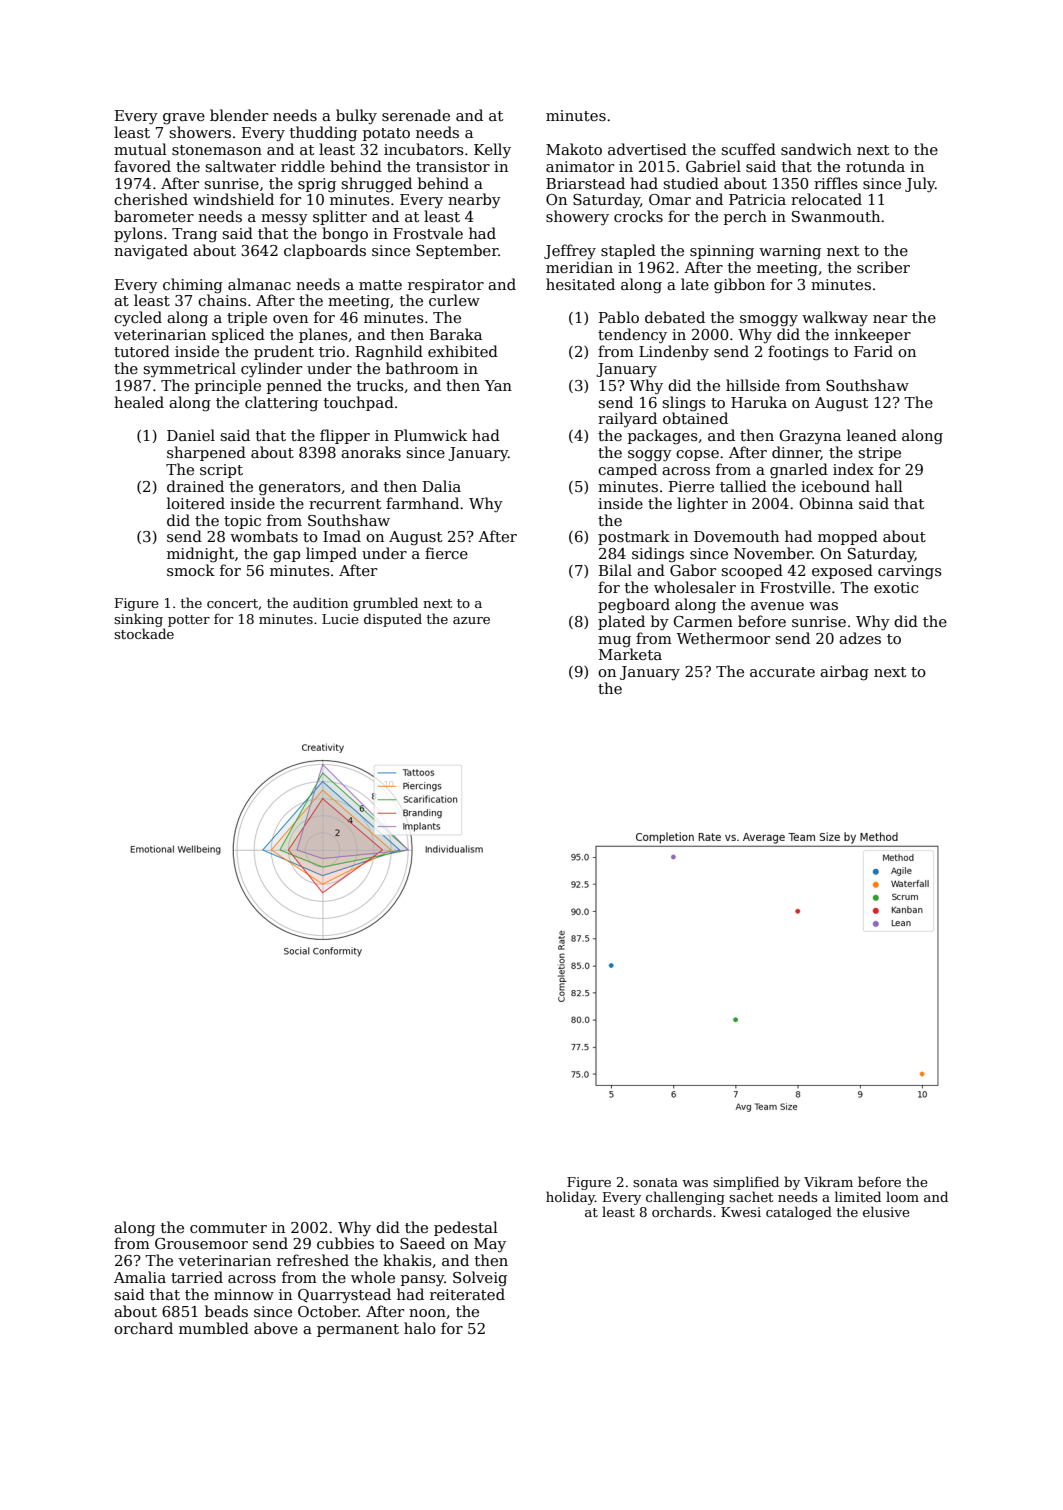 The image size is (1063, 1510). Describe the element at coordinates (144, 633) in the screenshot. I see `stockade` at that location.
